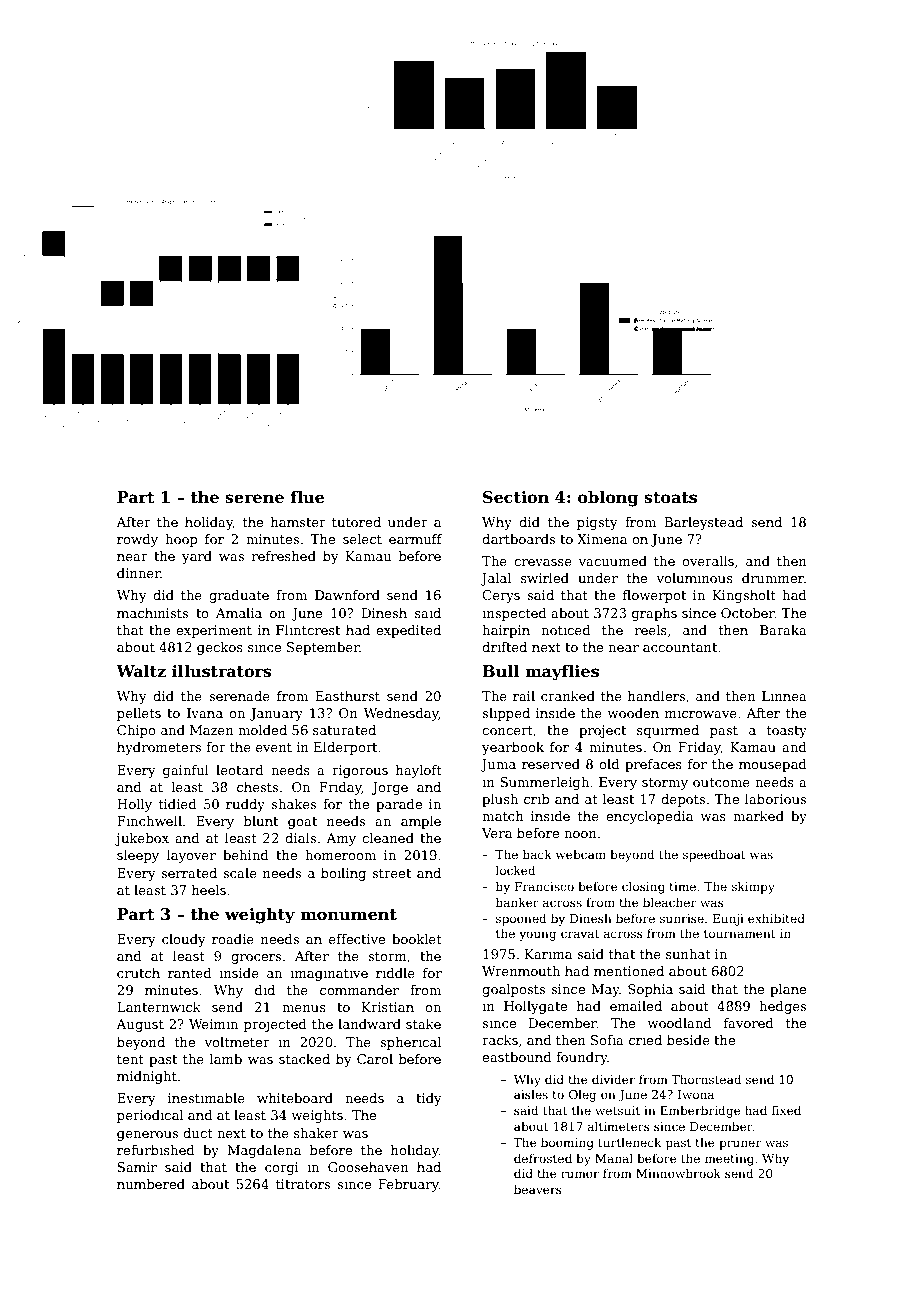 This screenshot has width=924, height=1308. I want to click on serene, so click(254, 499).
